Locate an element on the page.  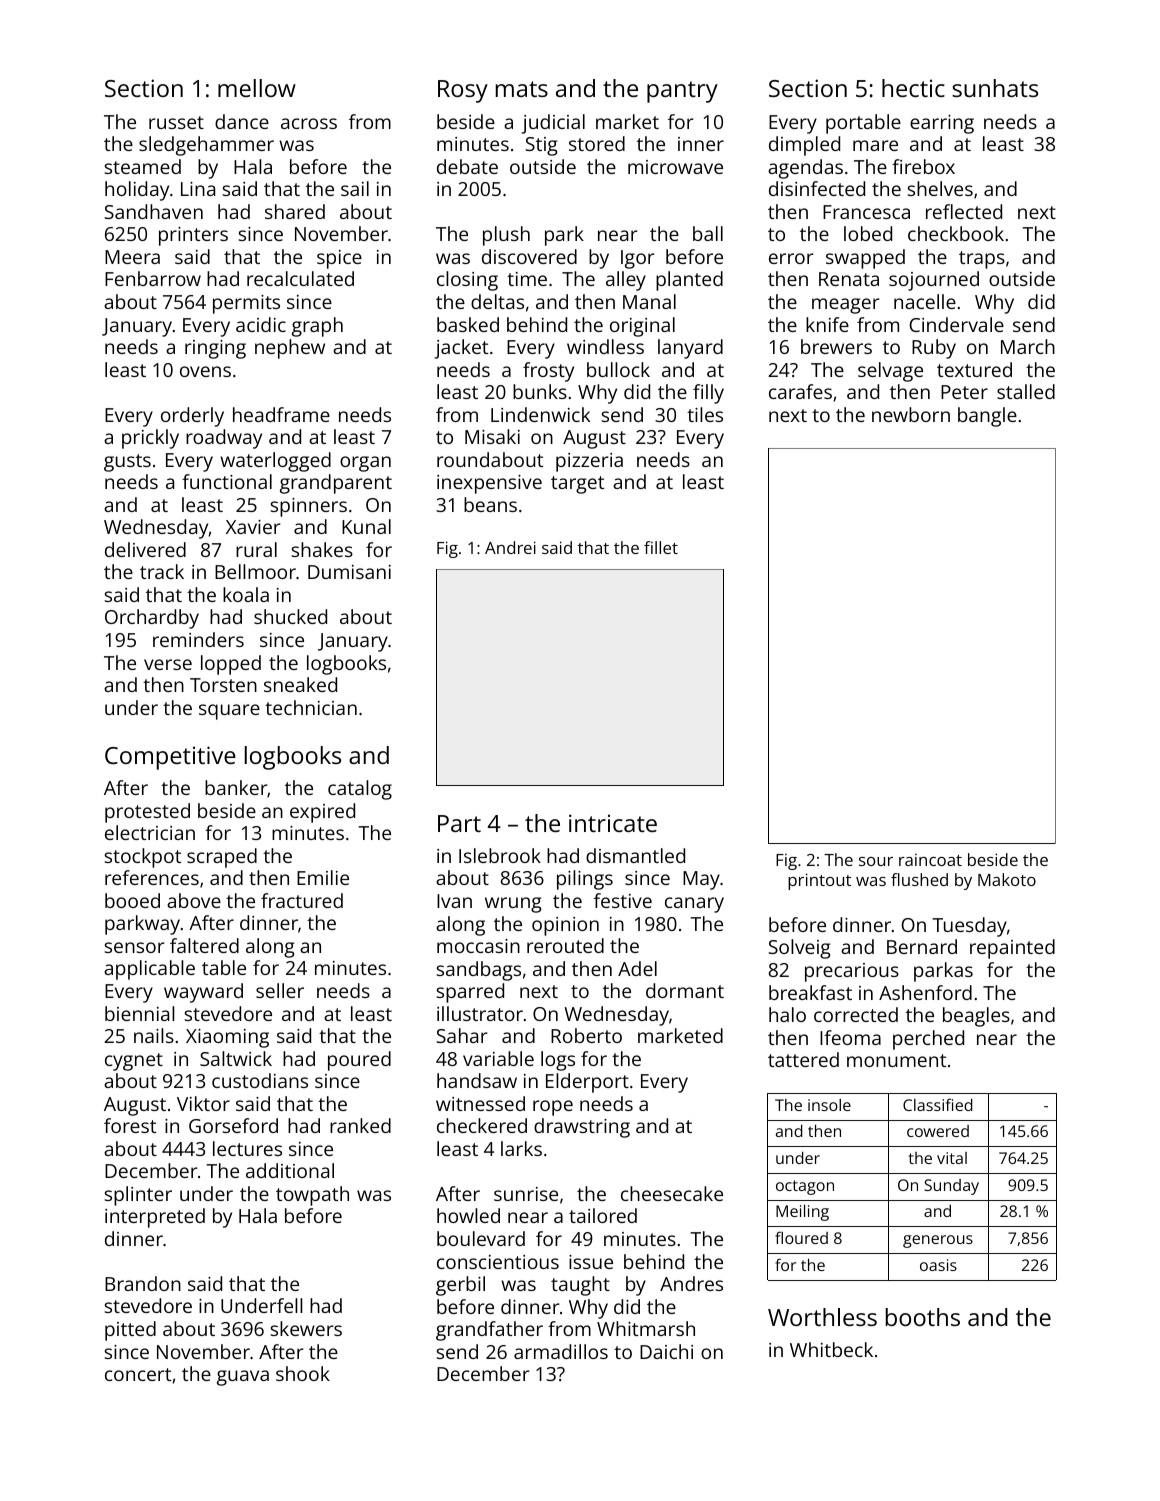
Whitbeck is located at coordinates (831, 1349).
